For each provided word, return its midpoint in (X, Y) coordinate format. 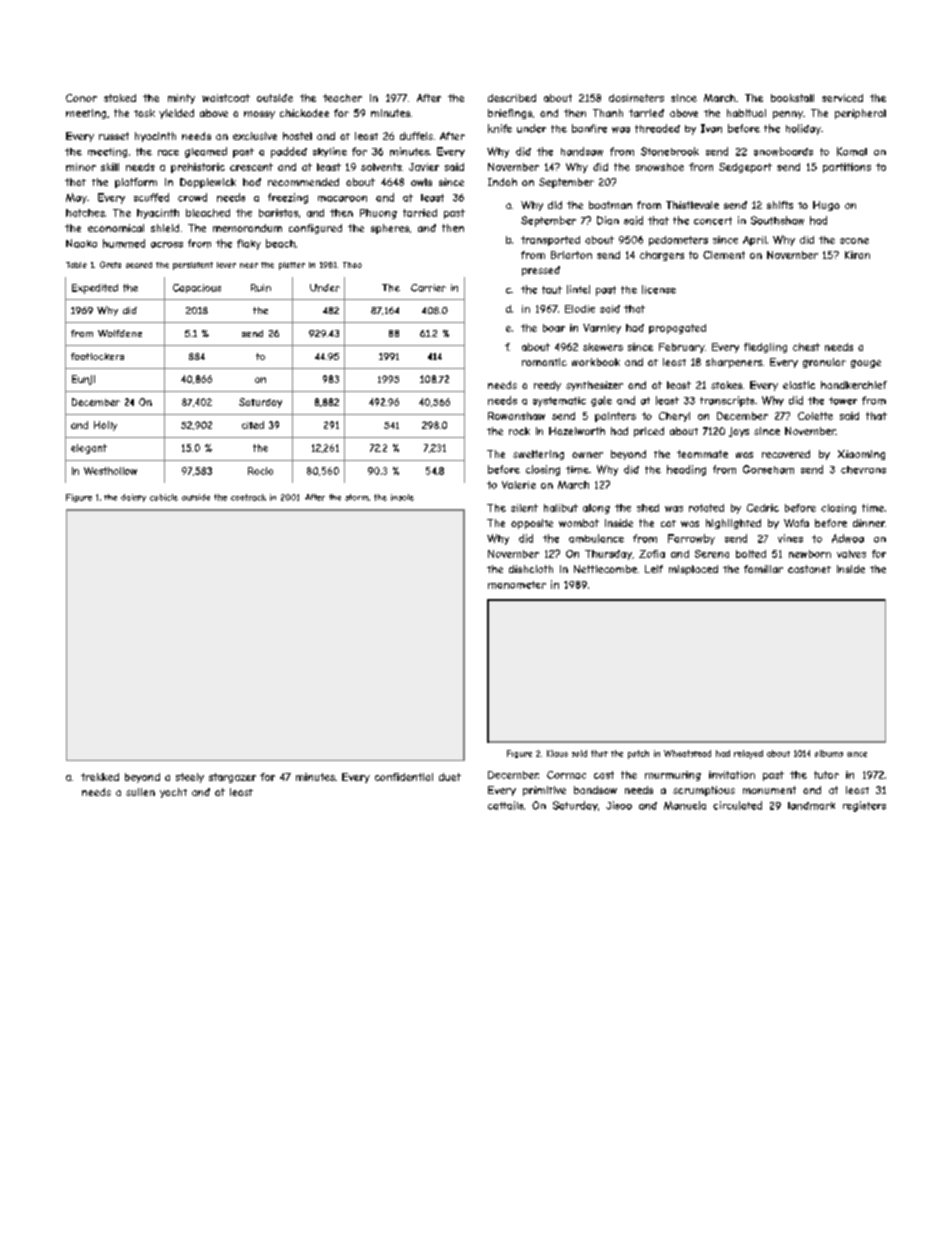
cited (253, 425)
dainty (133, 498)
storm (356, 497)
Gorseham (768, 469)
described (512, 98)
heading (686, 470)
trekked (100, 777)
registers (864, 806)
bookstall (792, 98)
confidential (404, 777)
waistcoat (226, 98)
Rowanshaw (516, 416)
